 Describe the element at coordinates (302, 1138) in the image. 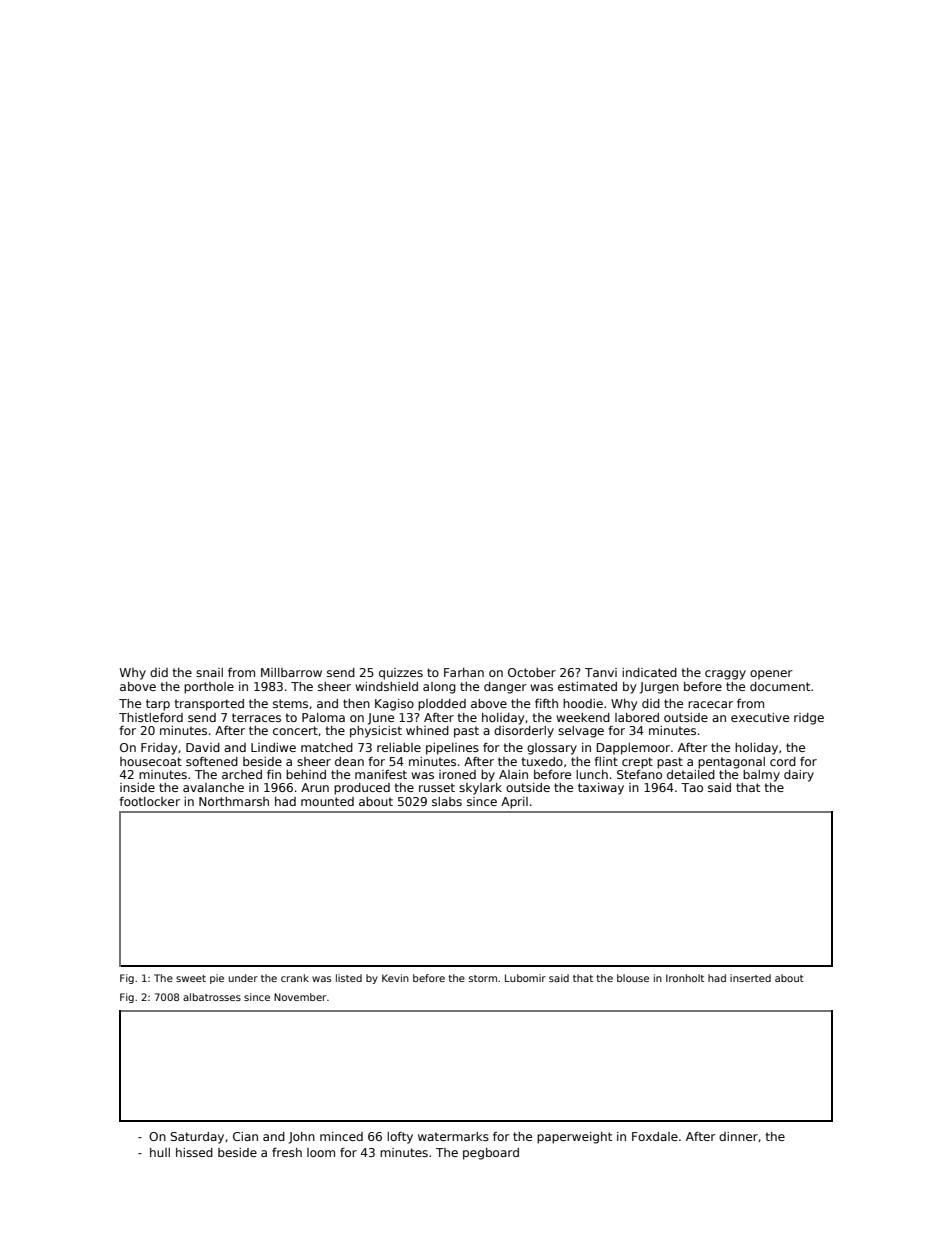

I see `John` at that location.
